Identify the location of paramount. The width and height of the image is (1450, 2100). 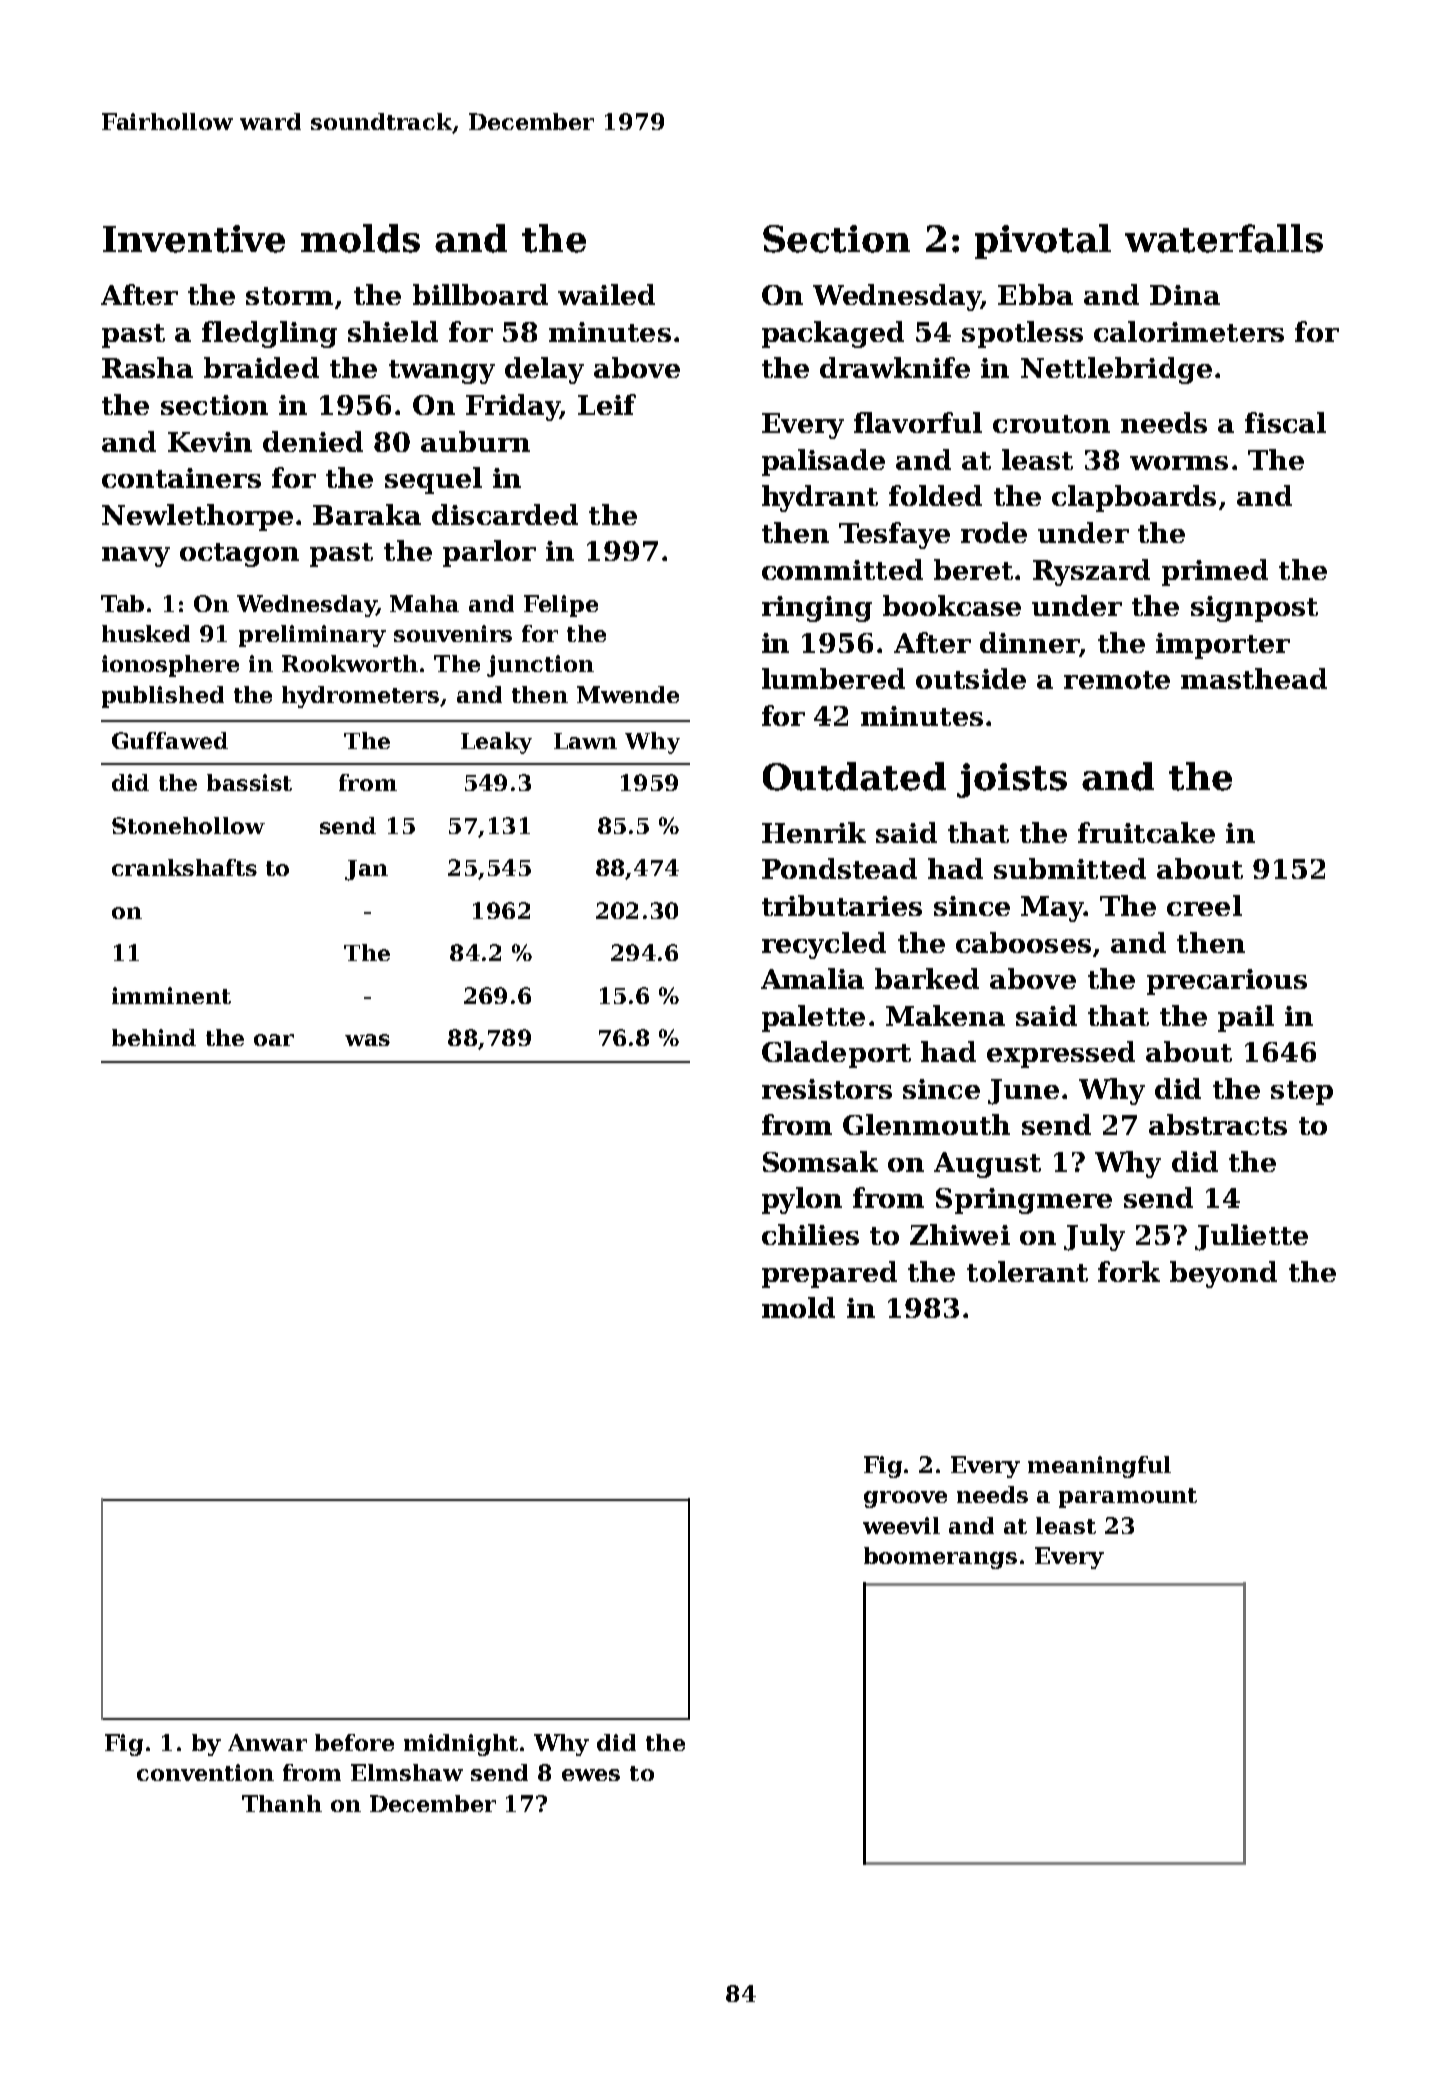
(1128, 1498).
